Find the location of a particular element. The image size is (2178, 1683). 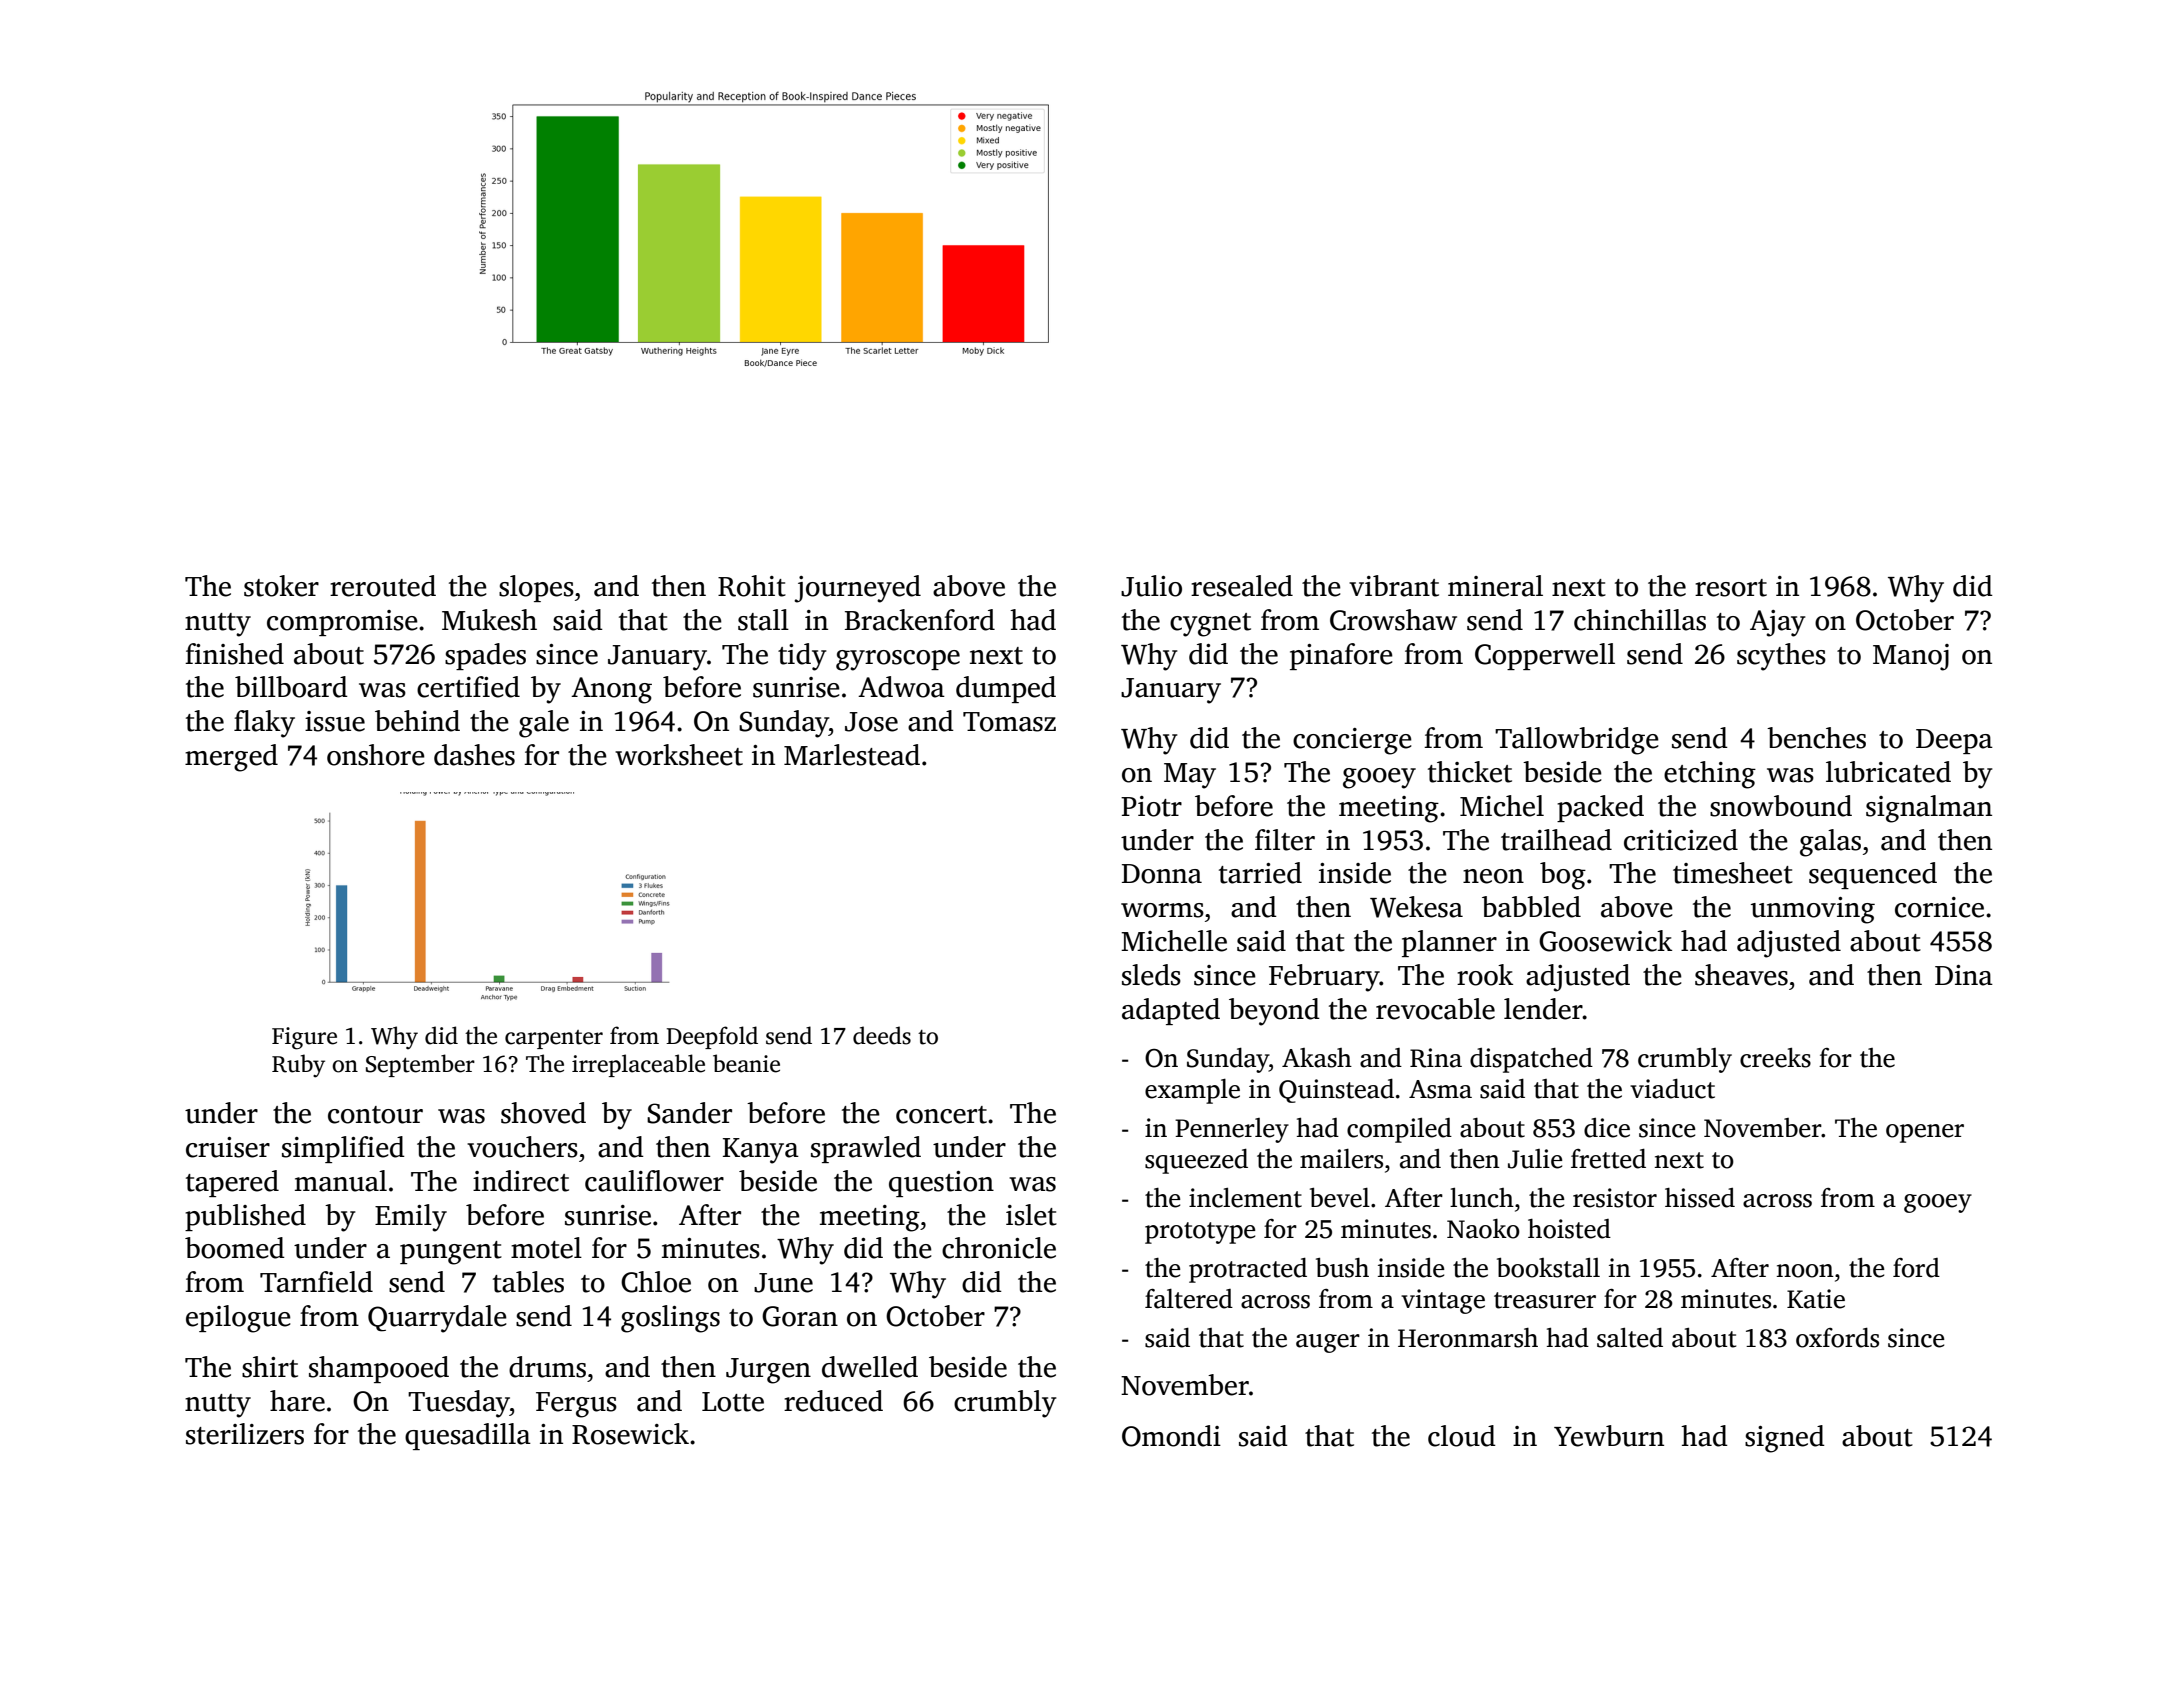

simplified is located at coordinates (343, 1149).
